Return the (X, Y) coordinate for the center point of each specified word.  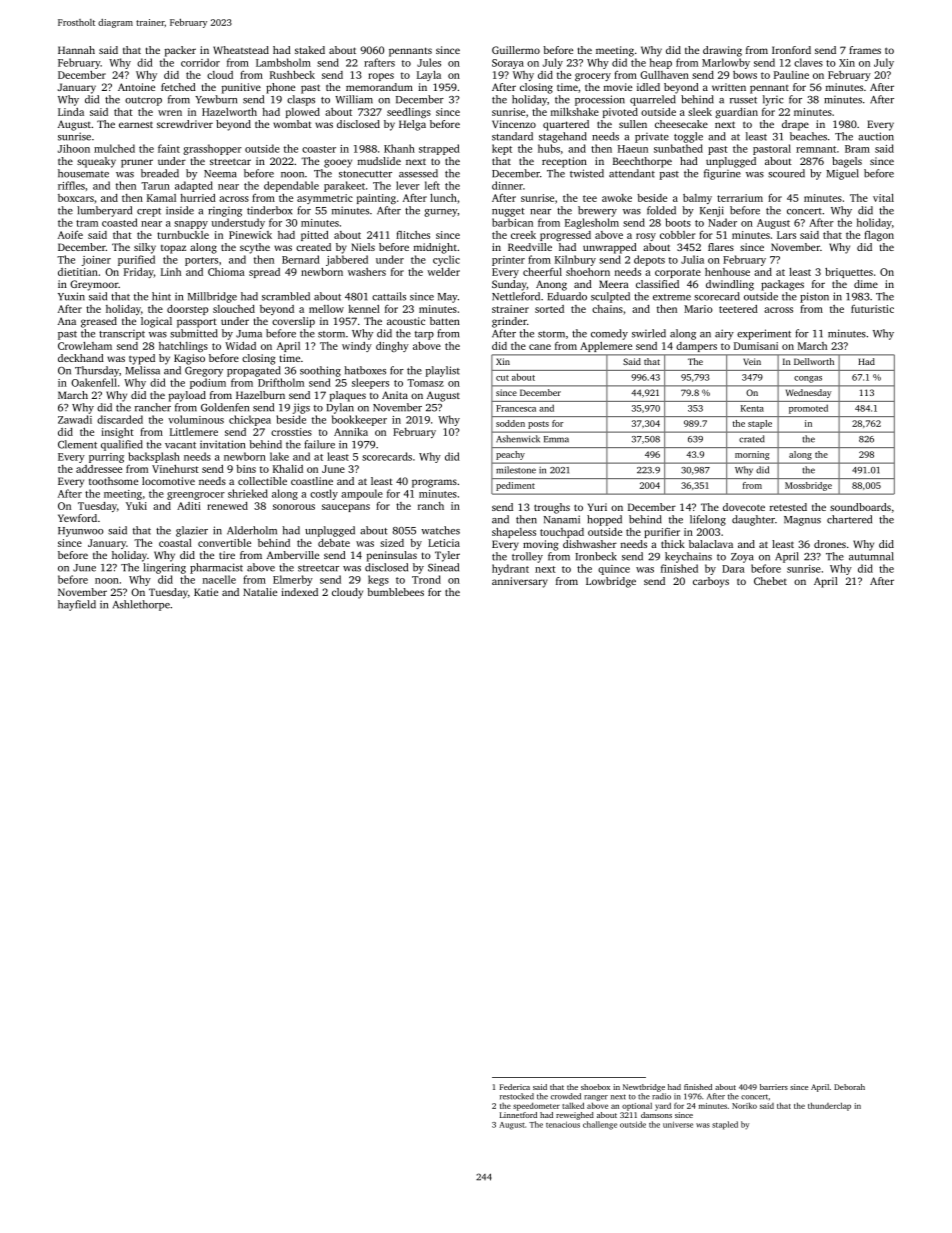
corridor (200, 62)
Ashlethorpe (141, 605)
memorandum (379, 87)
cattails (389, 296)
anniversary (520, 582)
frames (865, 50)
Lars (786, 235)
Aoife (70, 235)
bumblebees (395, 592)
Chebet (770, 581)
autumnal (871, 556)
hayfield (77, 605)
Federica (515, 1087)
